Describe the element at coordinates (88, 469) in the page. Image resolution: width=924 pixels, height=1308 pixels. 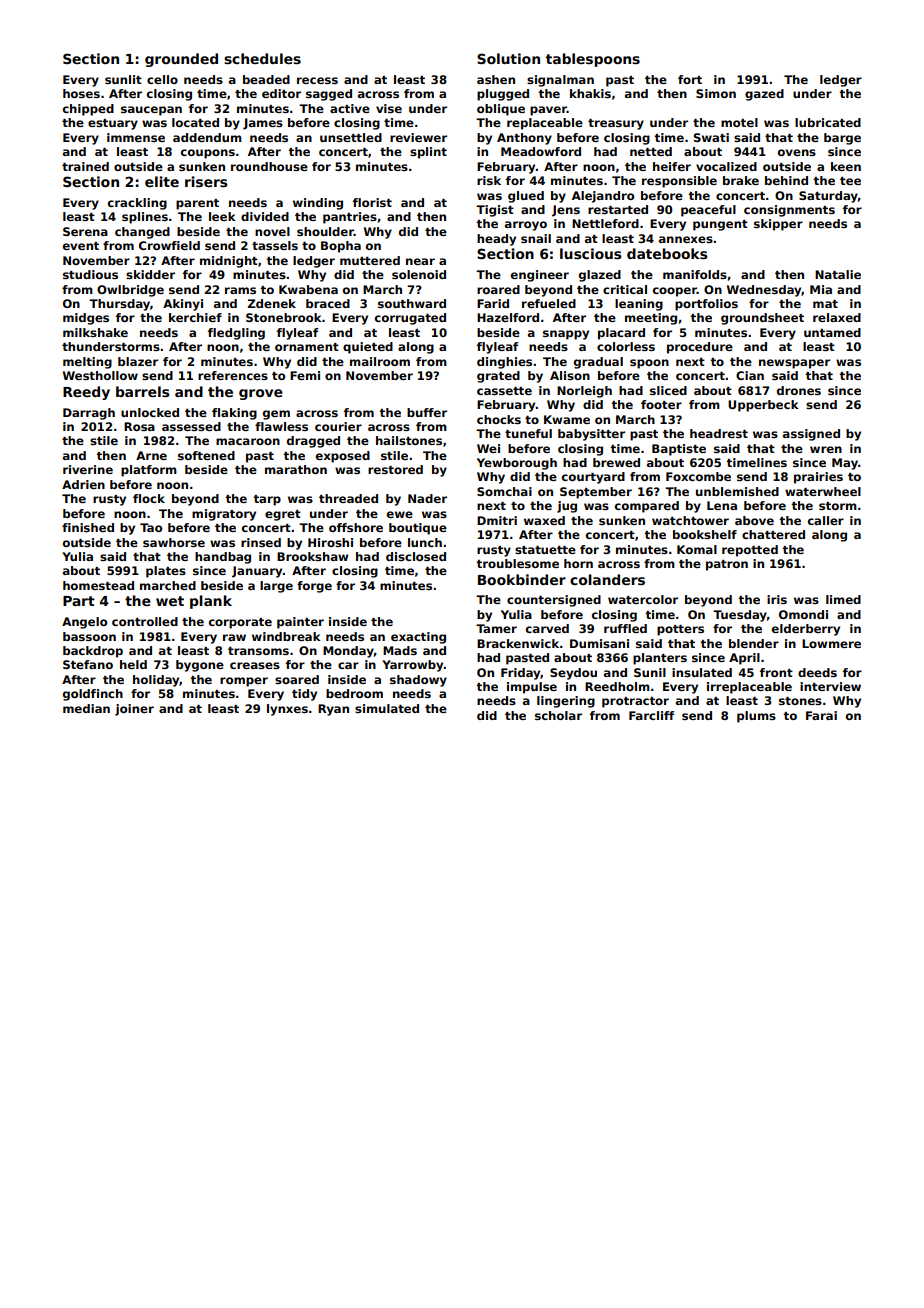
I see `riverine` at that location.
